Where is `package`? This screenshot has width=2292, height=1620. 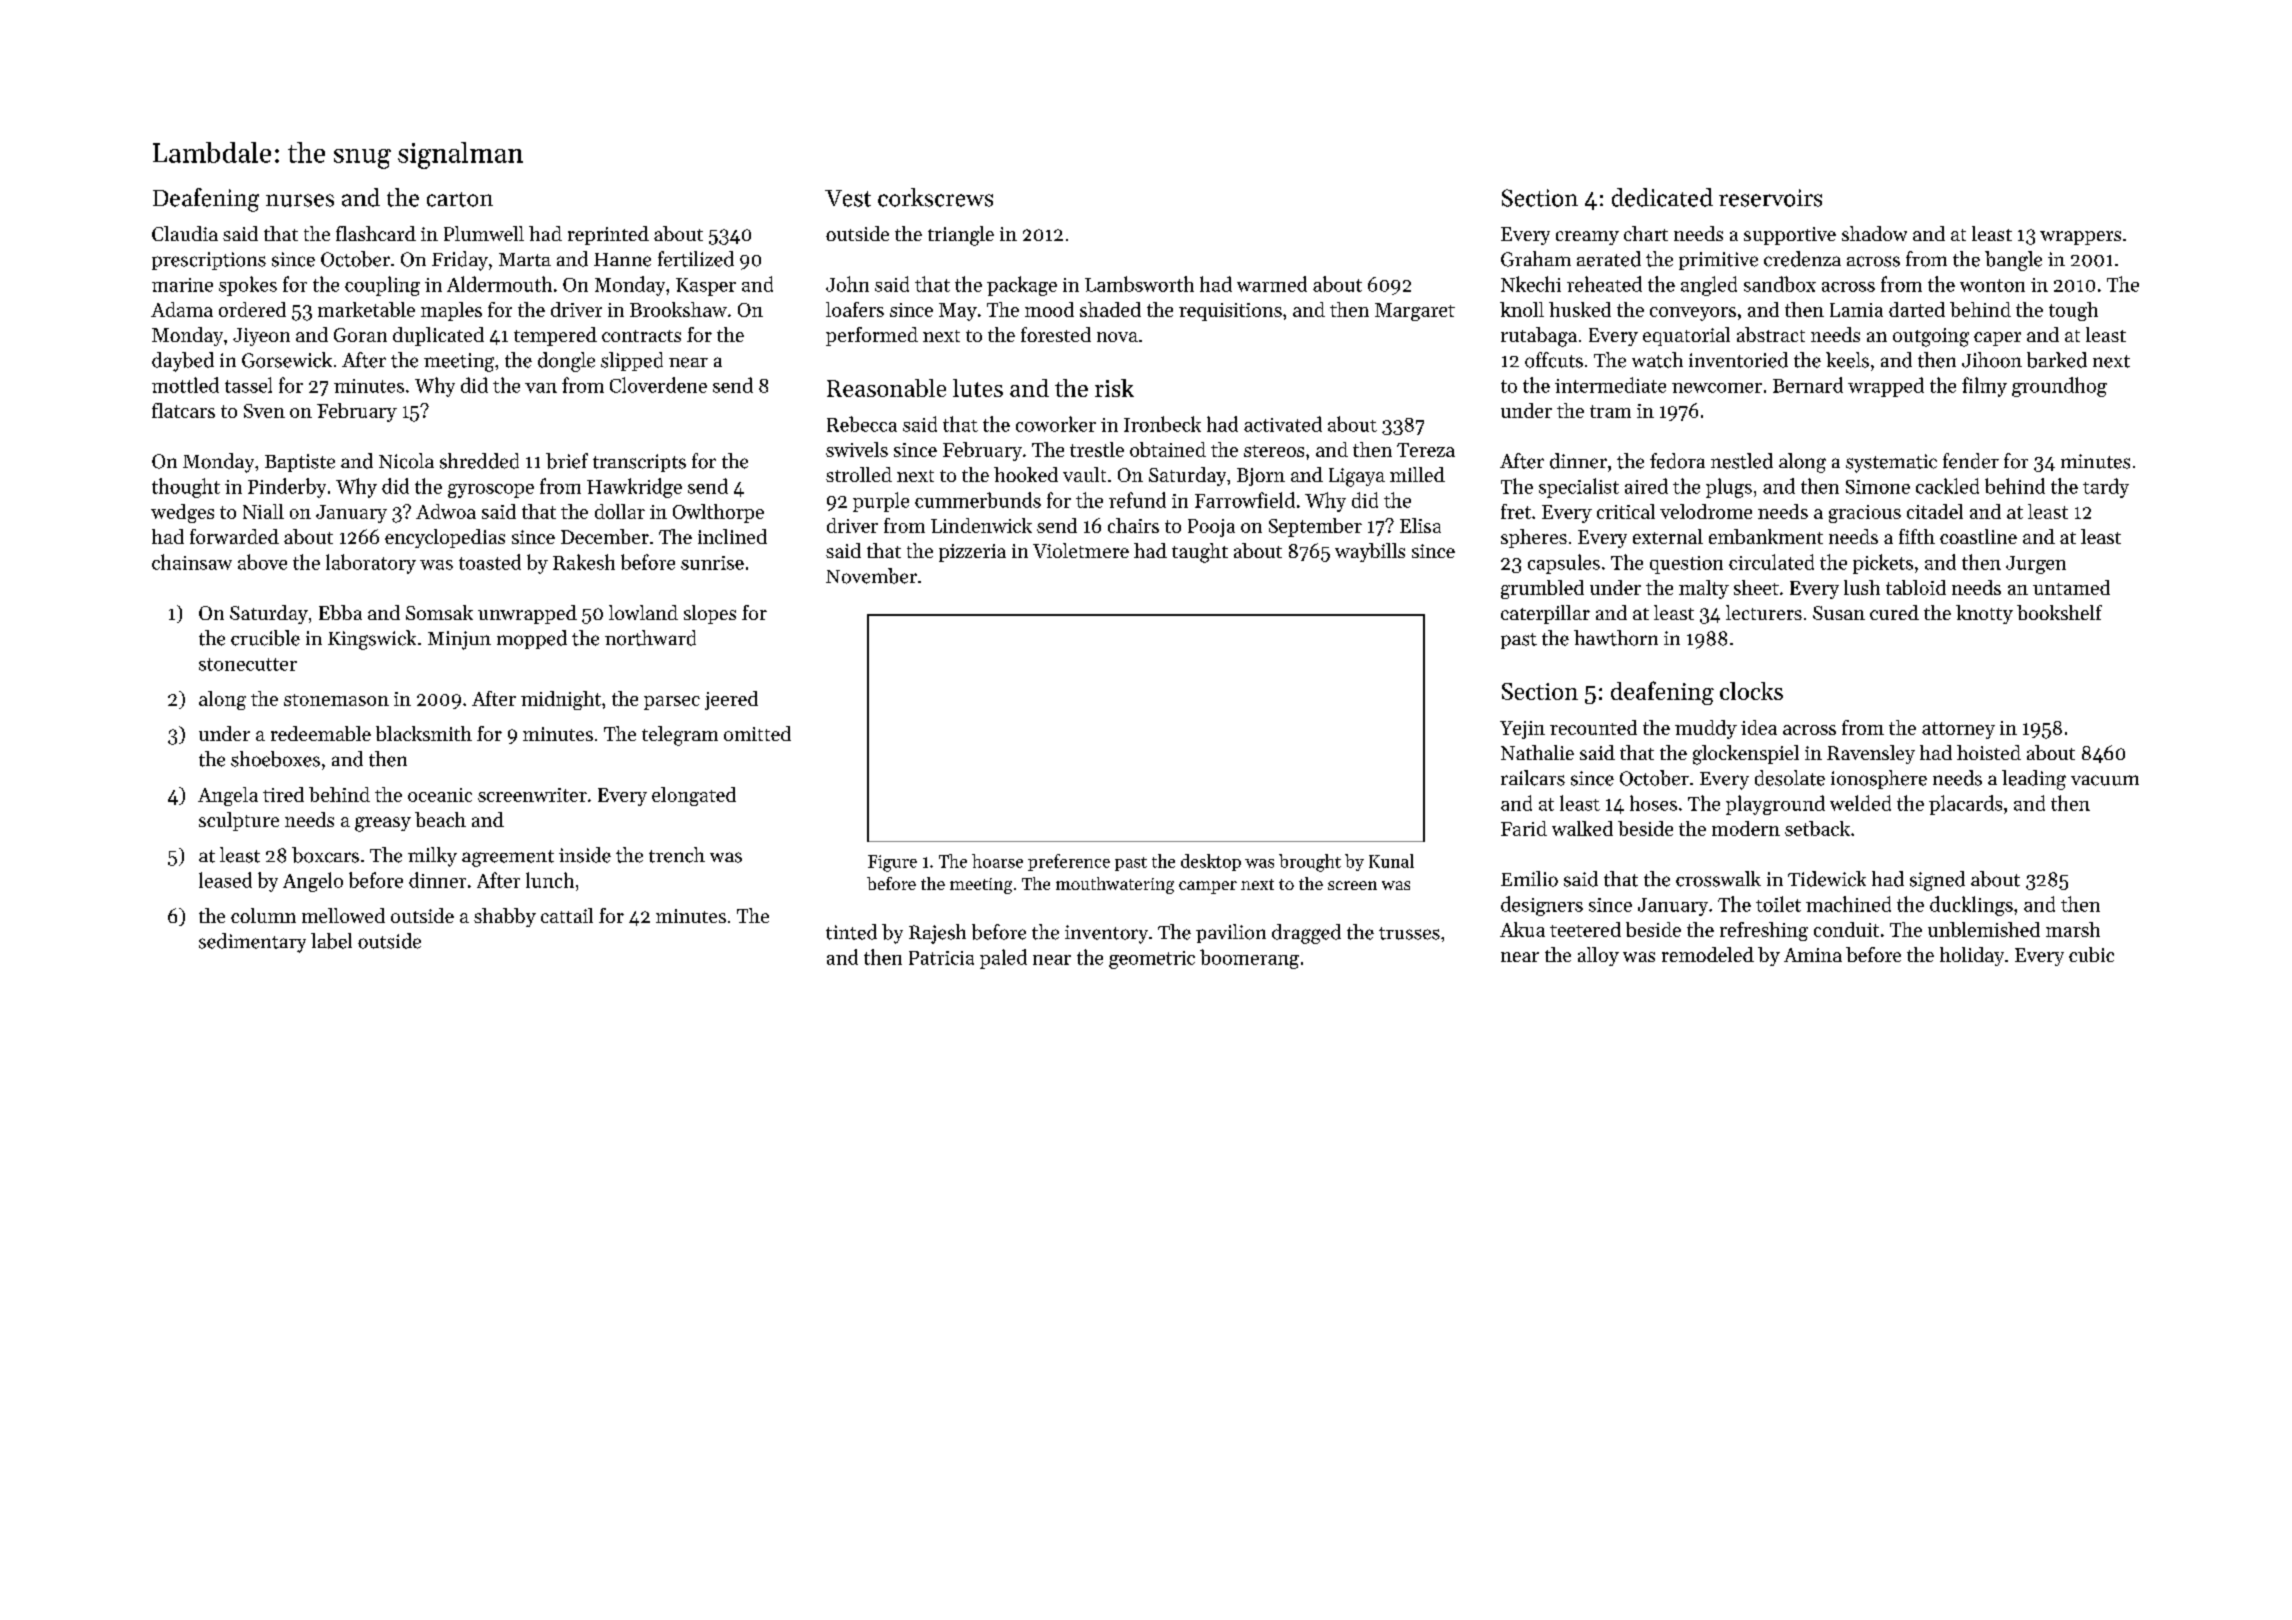 package is located at coordinates (1022, 286).
